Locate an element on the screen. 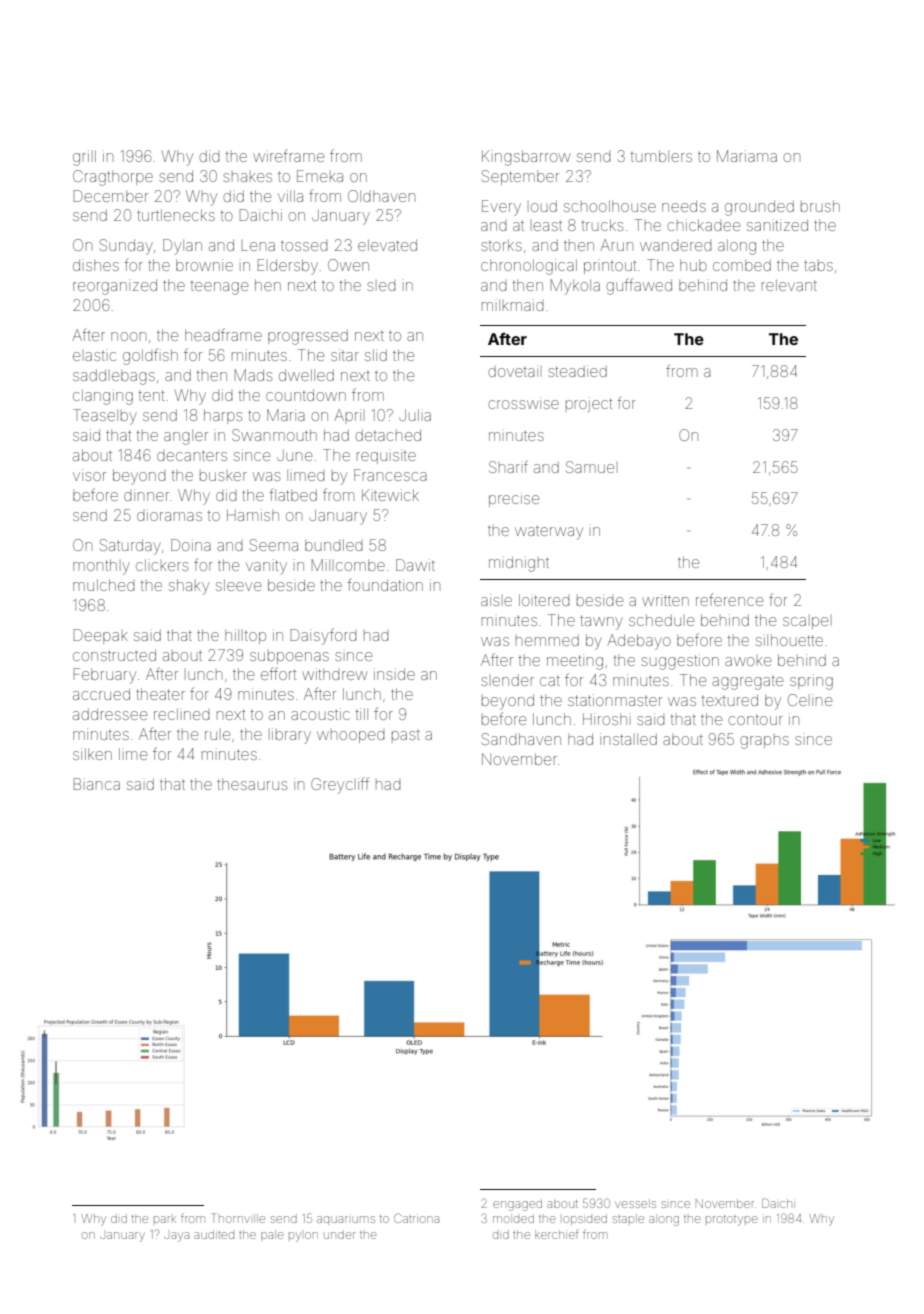  Greycliff is located at coordinates (340, 785).
